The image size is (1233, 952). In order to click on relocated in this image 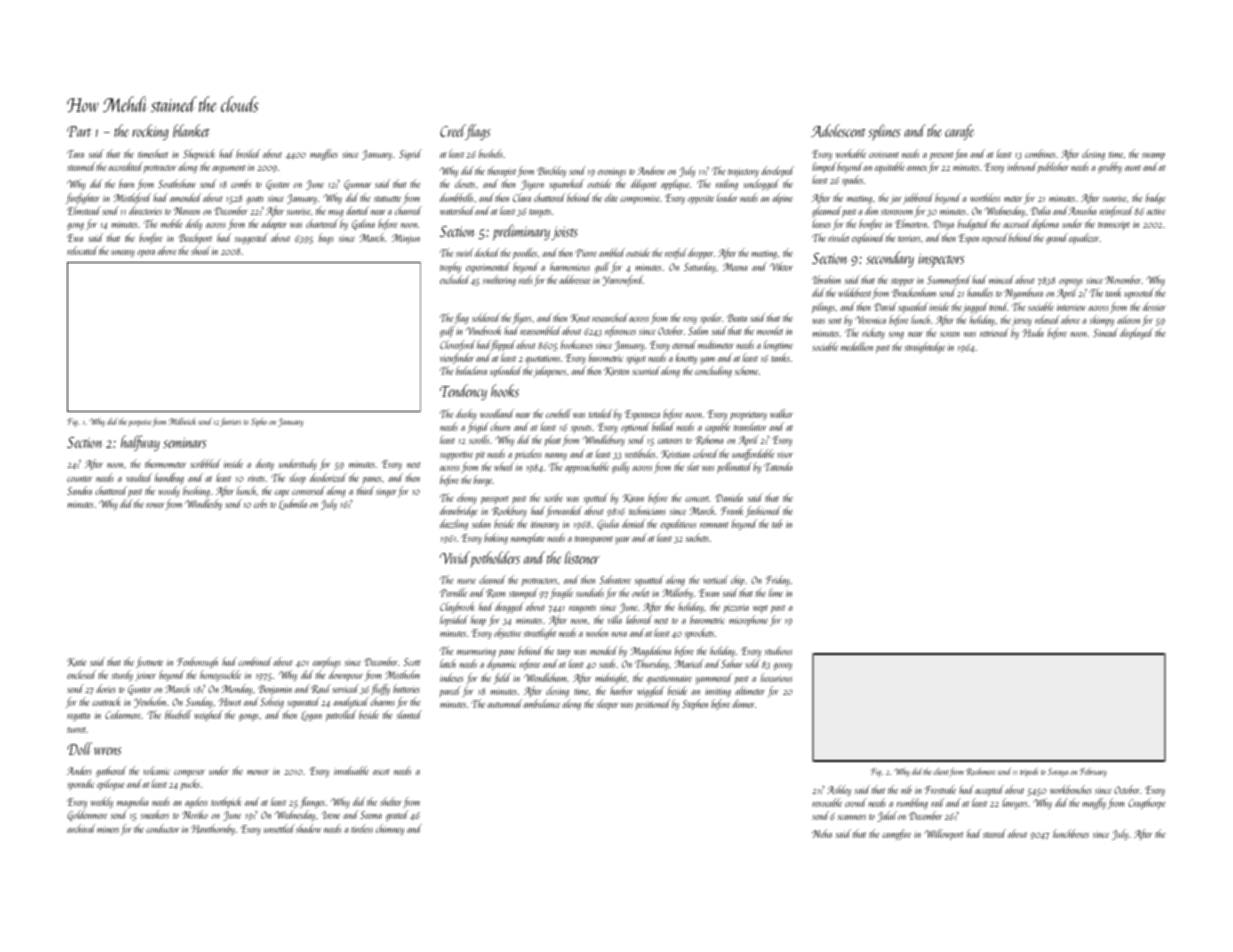, I will do `click(82, 250)`.
